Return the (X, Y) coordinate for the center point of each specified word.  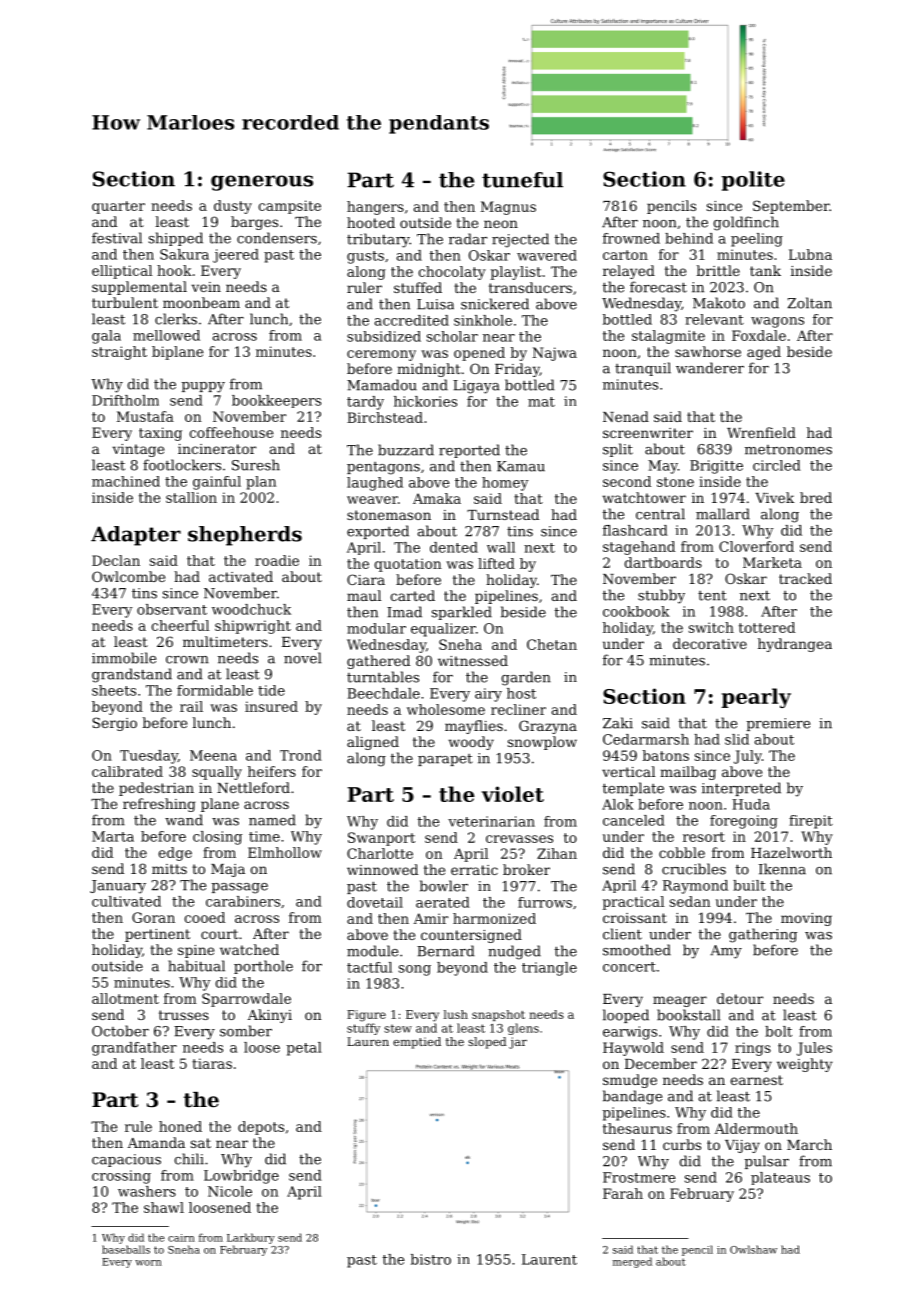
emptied (417, 1043)
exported (378, 532)
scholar (452, 336)
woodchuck (251, 609)
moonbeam (201, 302)
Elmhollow (285, 852)
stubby (661, 596)
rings (753, 1049)
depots (261, 1128)
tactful (369, 967)
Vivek (774, 497)
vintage (138, 450)
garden (526, 678)
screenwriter (648, 433)
